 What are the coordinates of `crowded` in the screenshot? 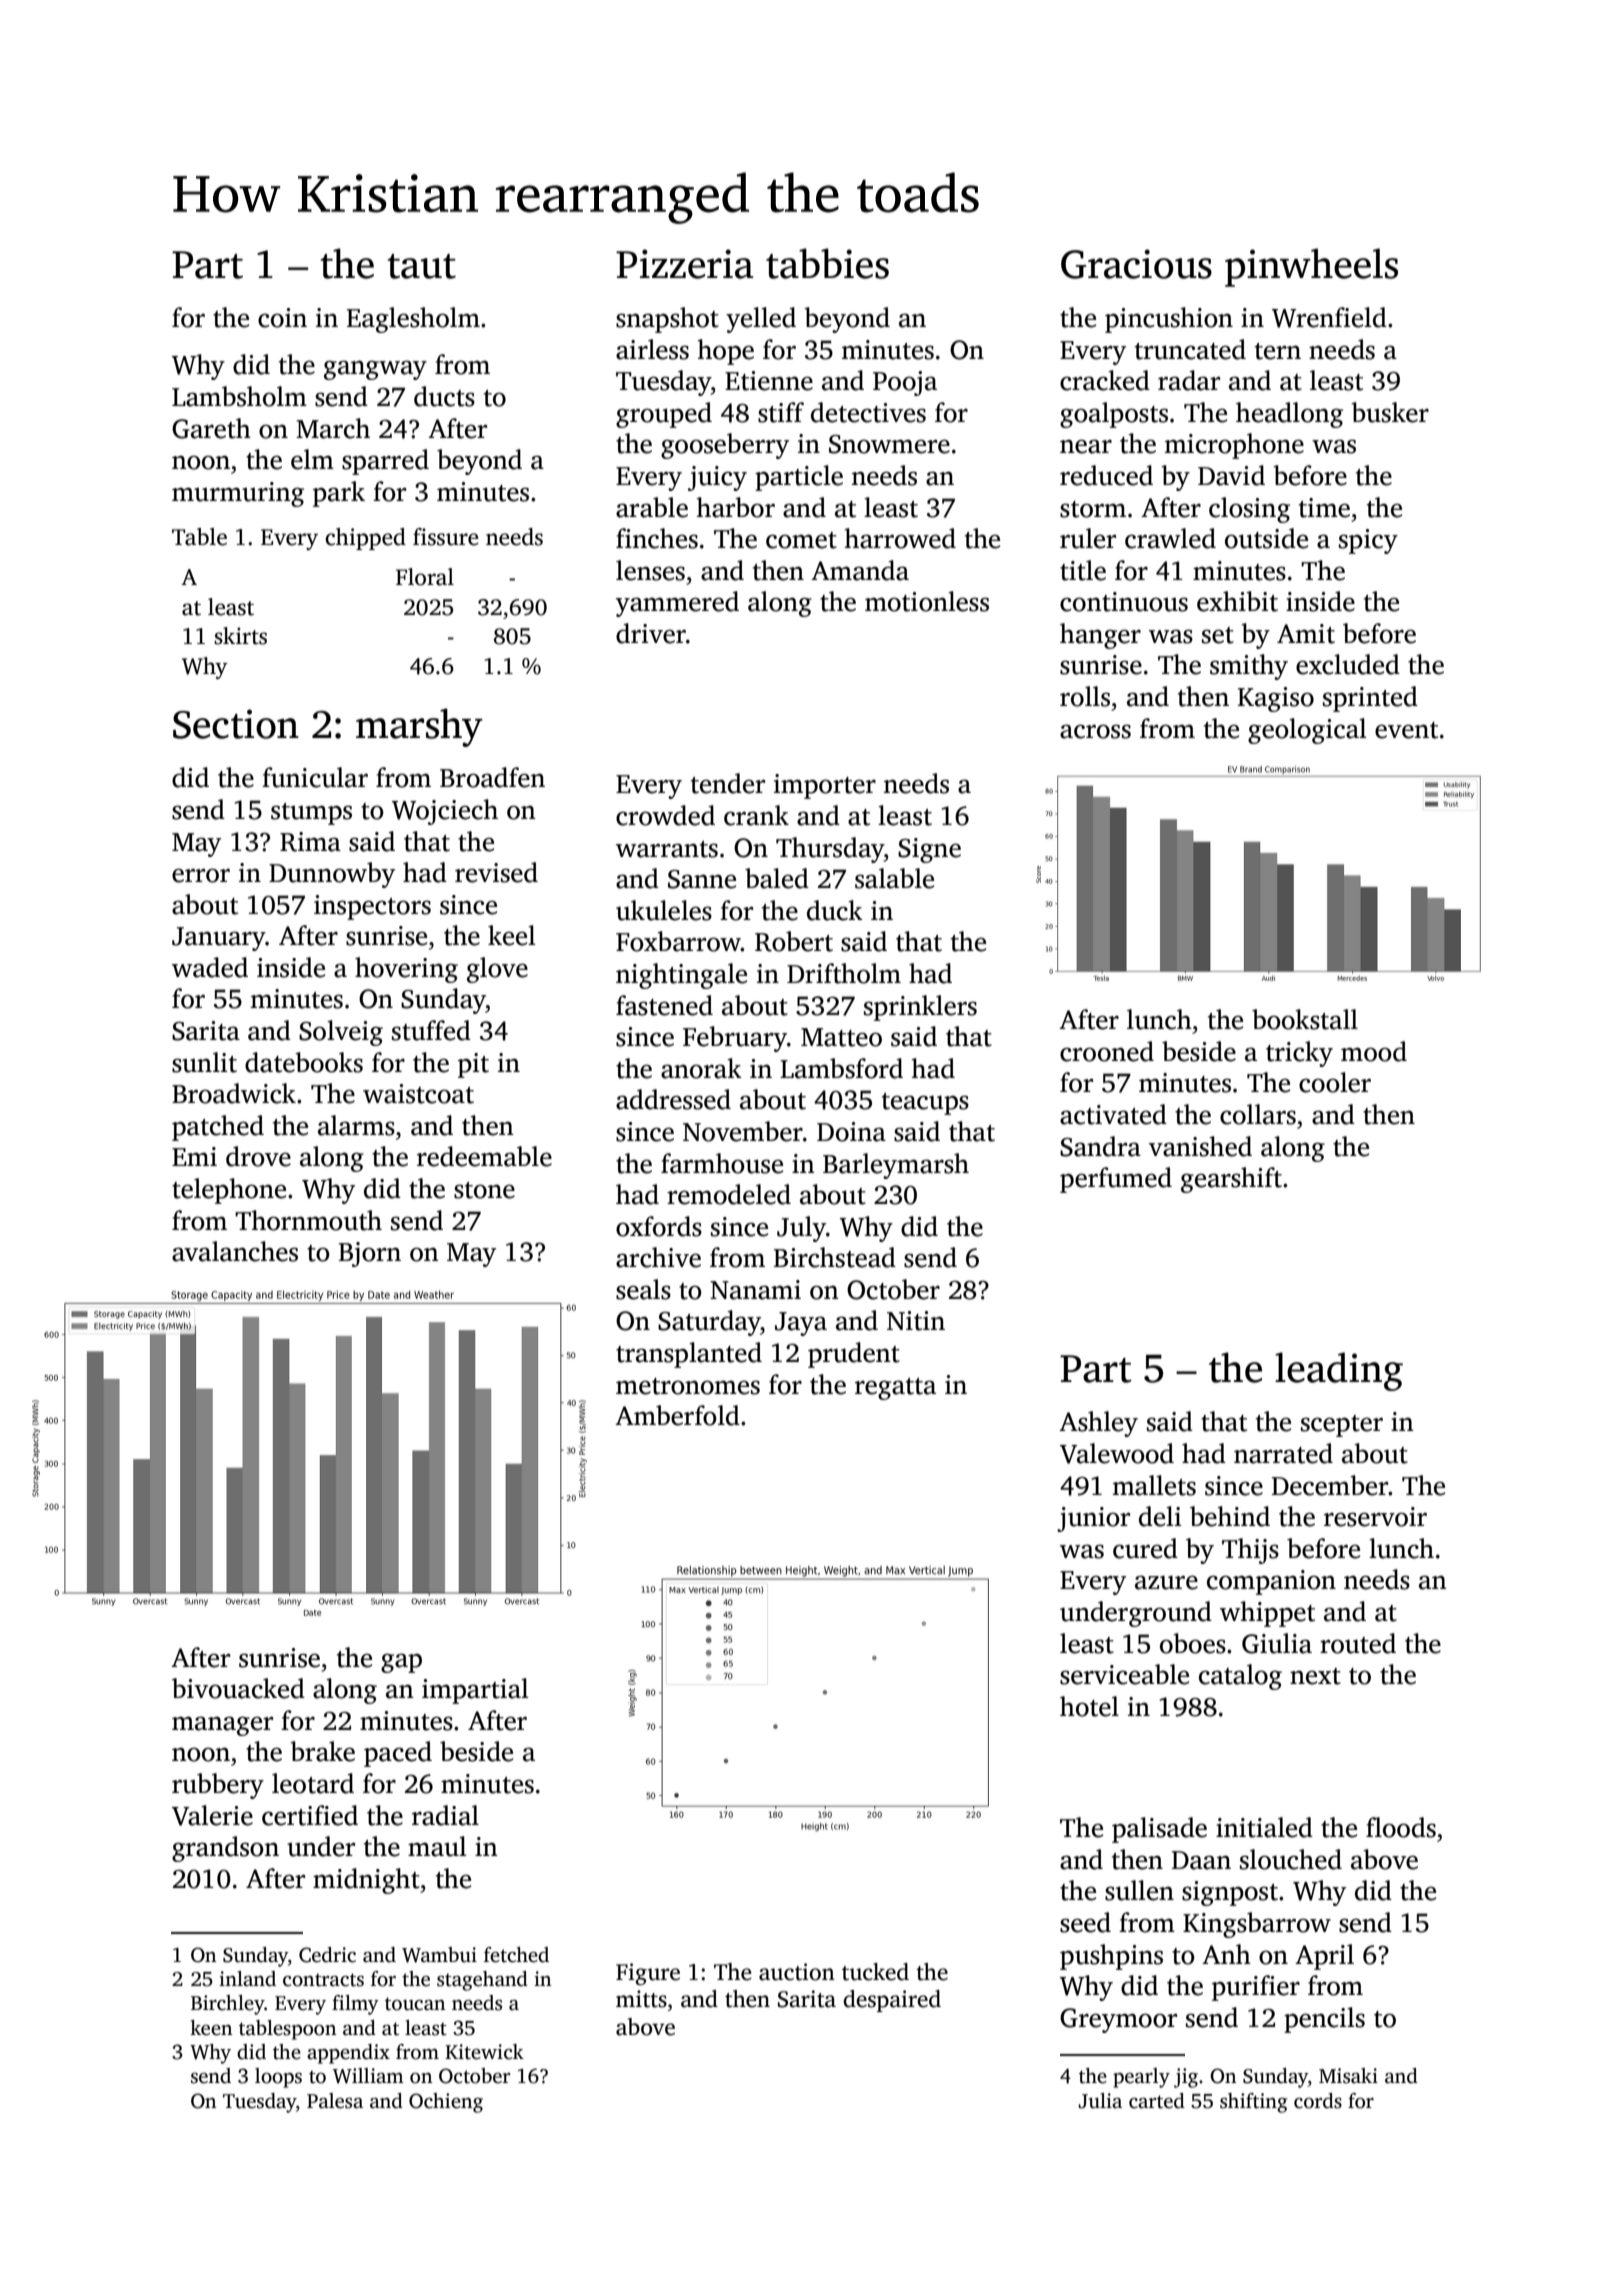 It's located at (665, 815).
